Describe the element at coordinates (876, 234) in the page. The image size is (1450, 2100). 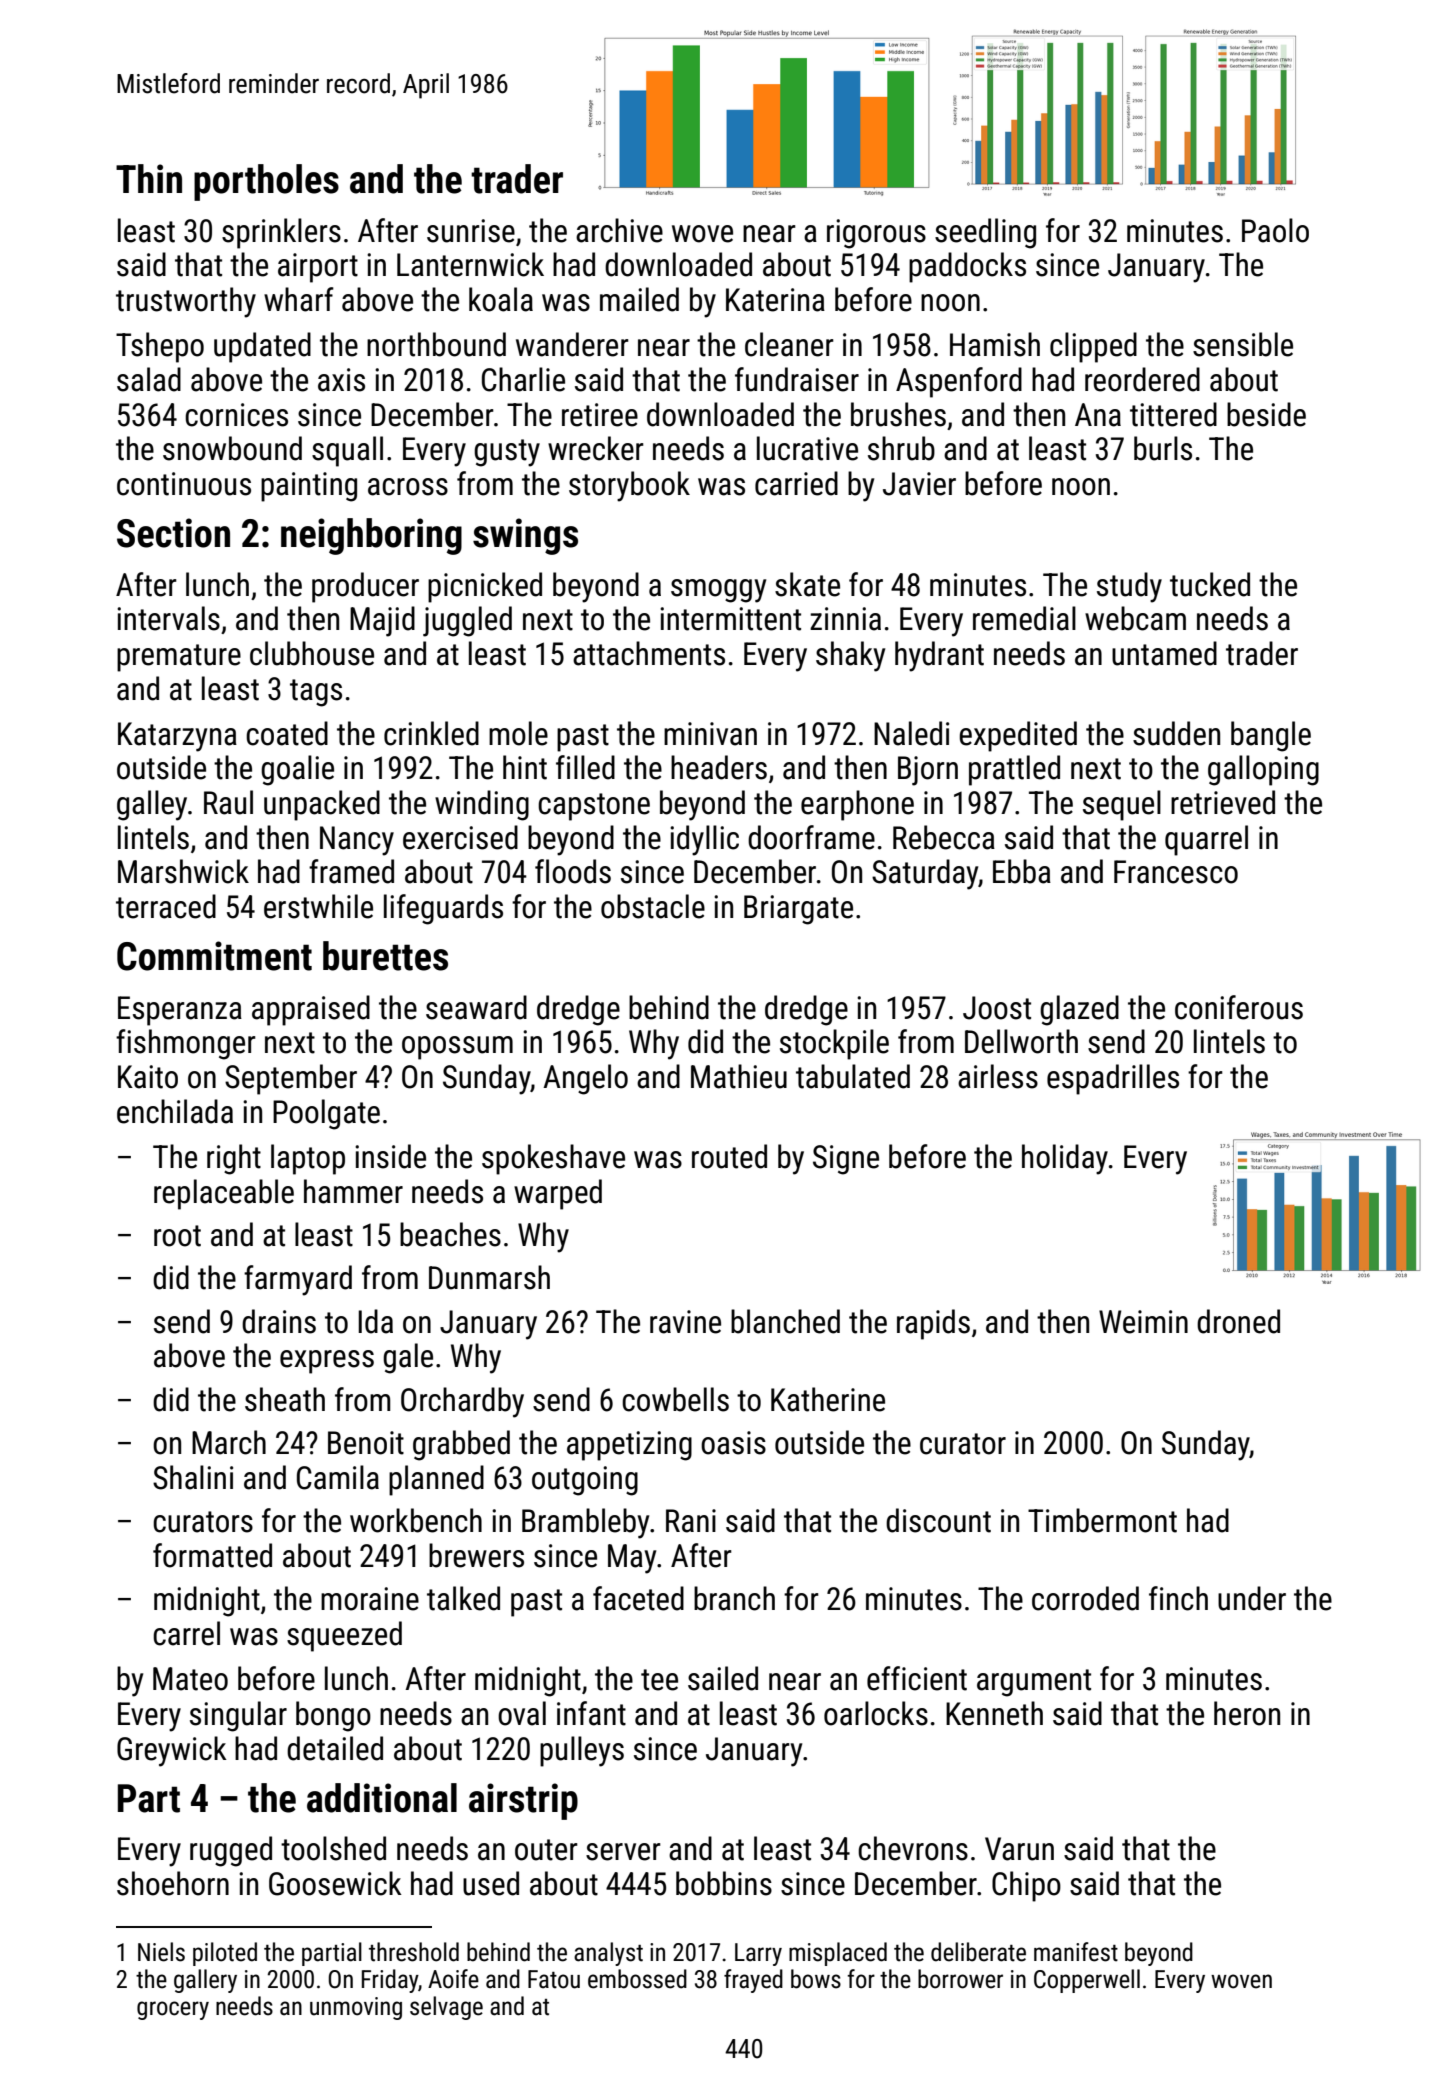
I see `rigorous` at that location.
